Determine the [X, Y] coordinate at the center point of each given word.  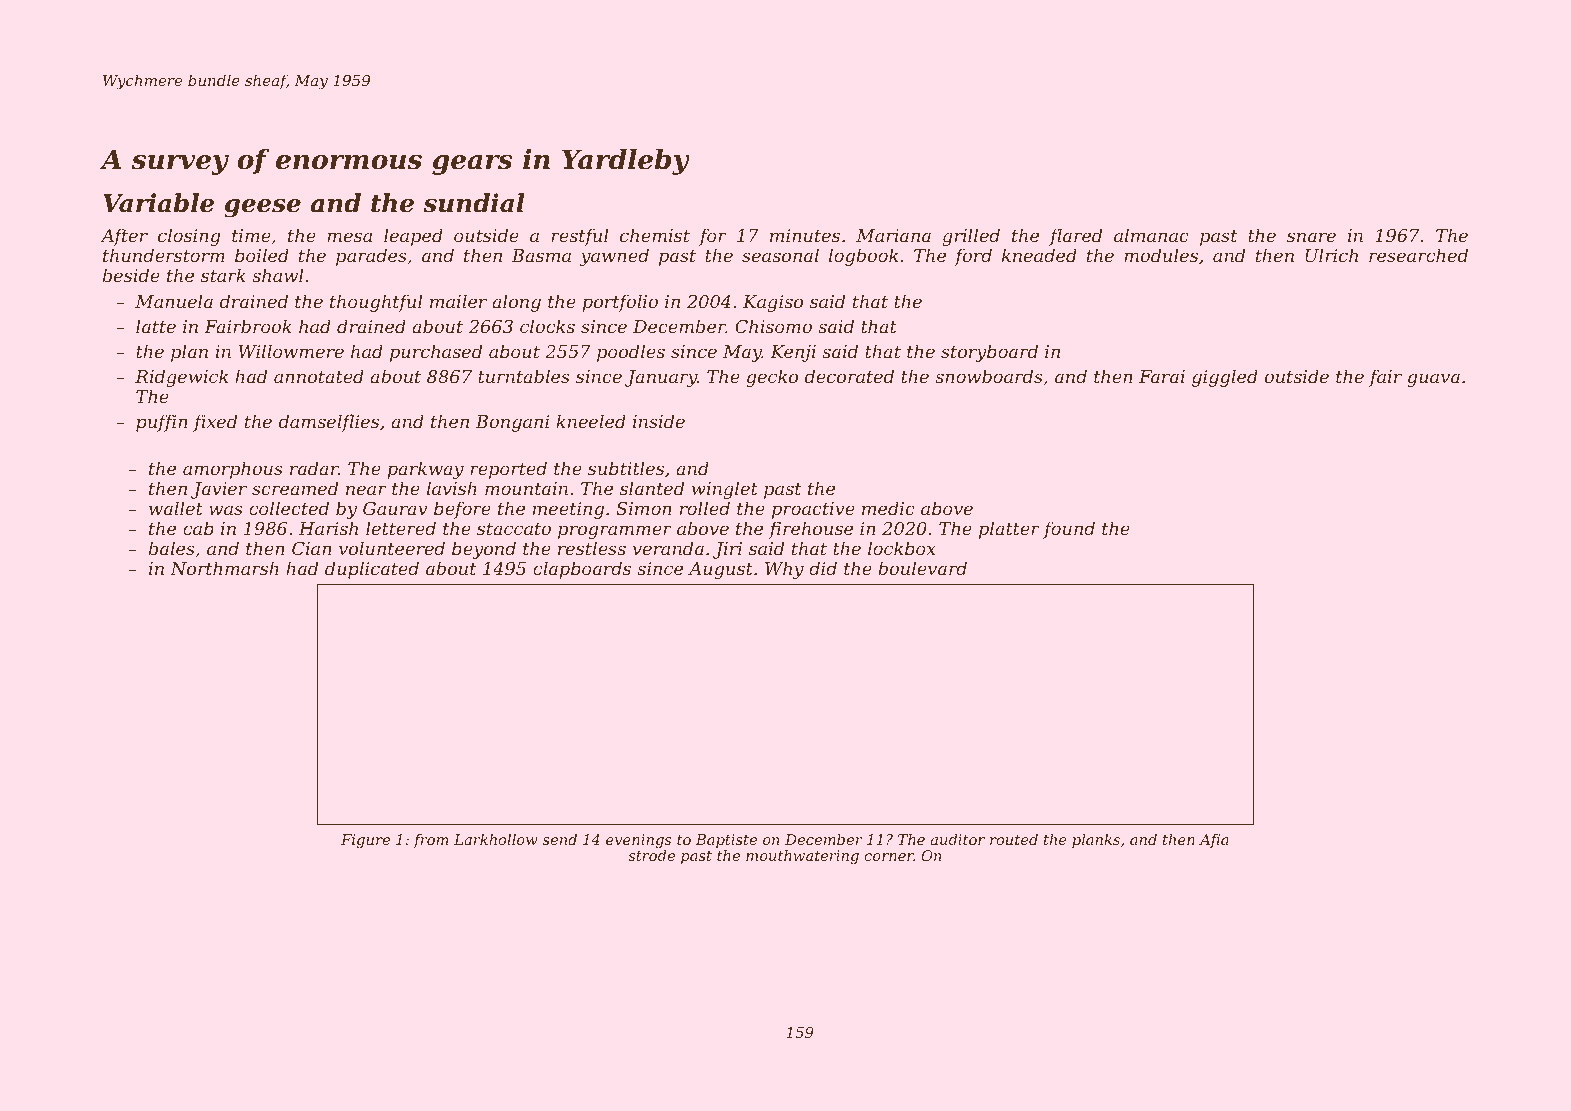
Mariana [893, 235]
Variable [158, 203]
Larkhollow [496, 839]
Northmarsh [224, 568]
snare [1311, 237]
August [720, 570]
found [1069, 530]
